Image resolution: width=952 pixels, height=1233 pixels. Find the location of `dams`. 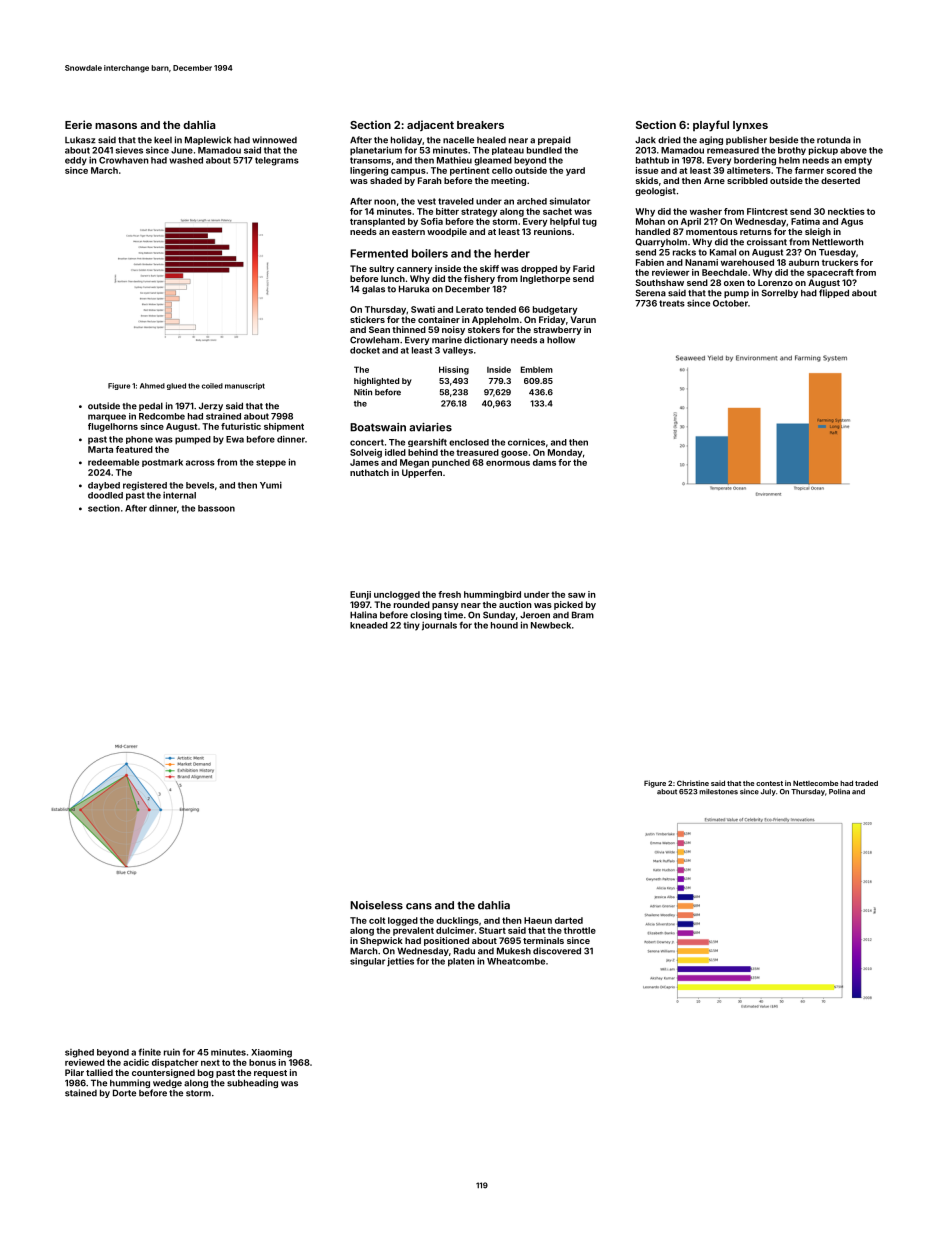

dams is located at coordinates (544, 462).
